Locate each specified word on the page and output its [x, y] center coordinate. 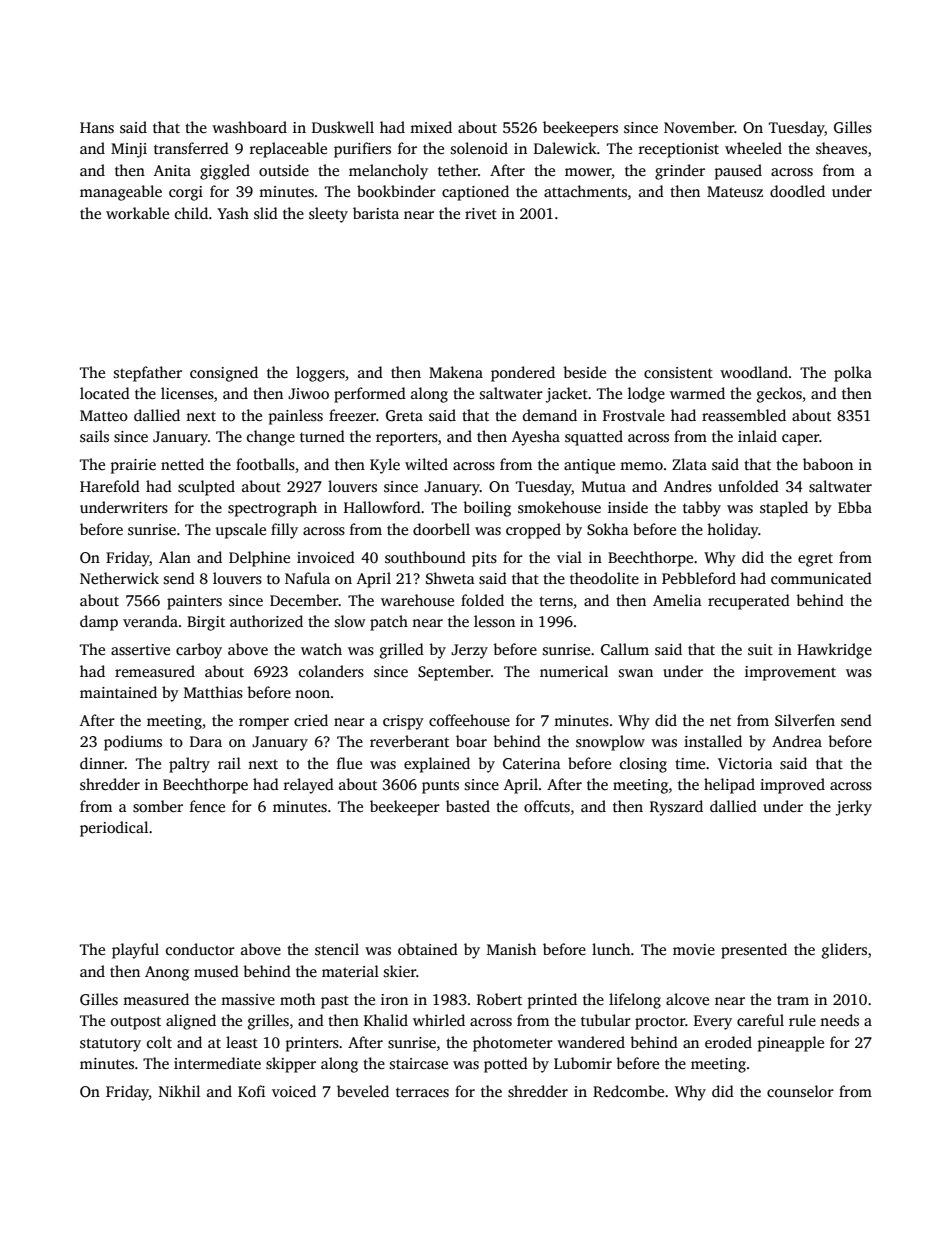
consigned [224, 374]
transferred [191, 148]
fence [207, 806]
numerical [574, 671]
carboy [199, 651]
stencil [337, 949]
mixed [431, 127]
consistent [678, 373]
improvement [790, 673]
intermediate [217, 1063]
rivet [481, 213]
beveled [363, 1091]
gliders [844, 951]
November [699, 127]
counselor [800, 1091]
